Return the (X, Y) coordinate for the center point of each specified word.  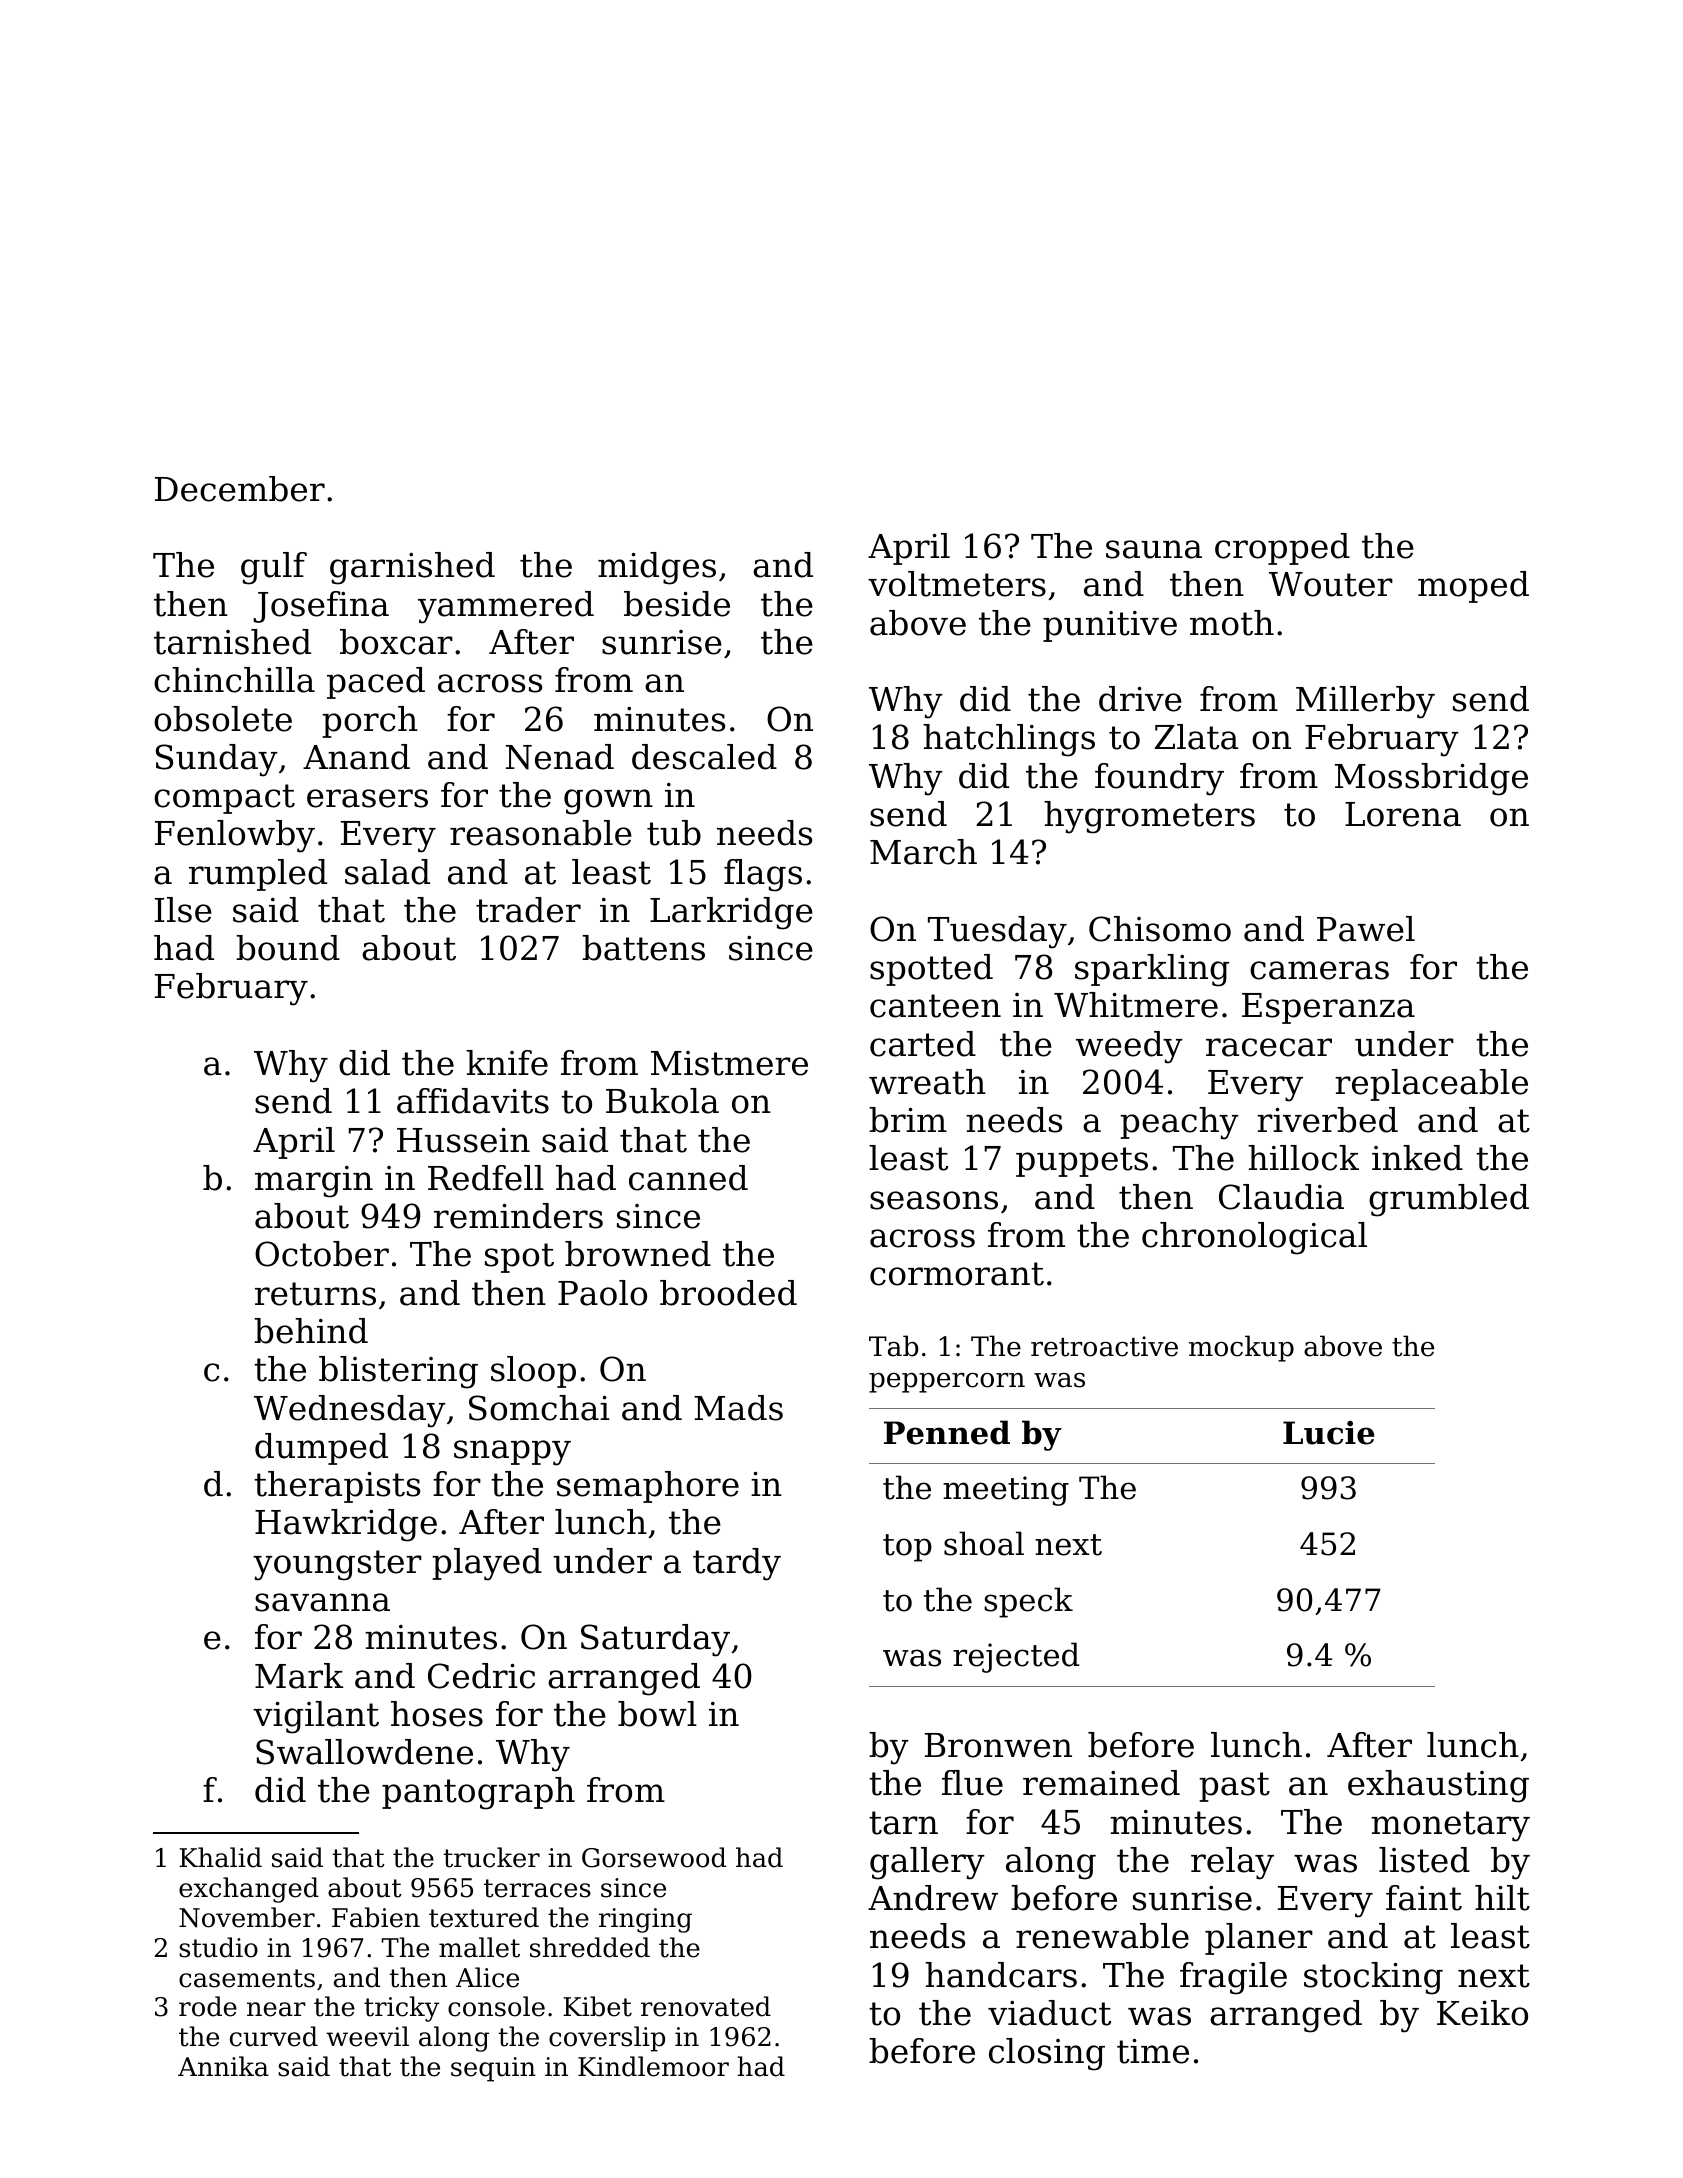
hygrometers (1149, 817)
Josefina (321, 607)
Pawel (1366, 929)
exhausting (1438, 1786)
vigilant (316, 1717)
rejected (1016, 1657)
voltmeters (957, 584)
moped (1473, 587)
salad (387, 872)
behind (311, 1331)
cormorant (957, 1274)
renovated (706, 2006)
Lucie (1329, 1433)
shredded (590, 1947)
